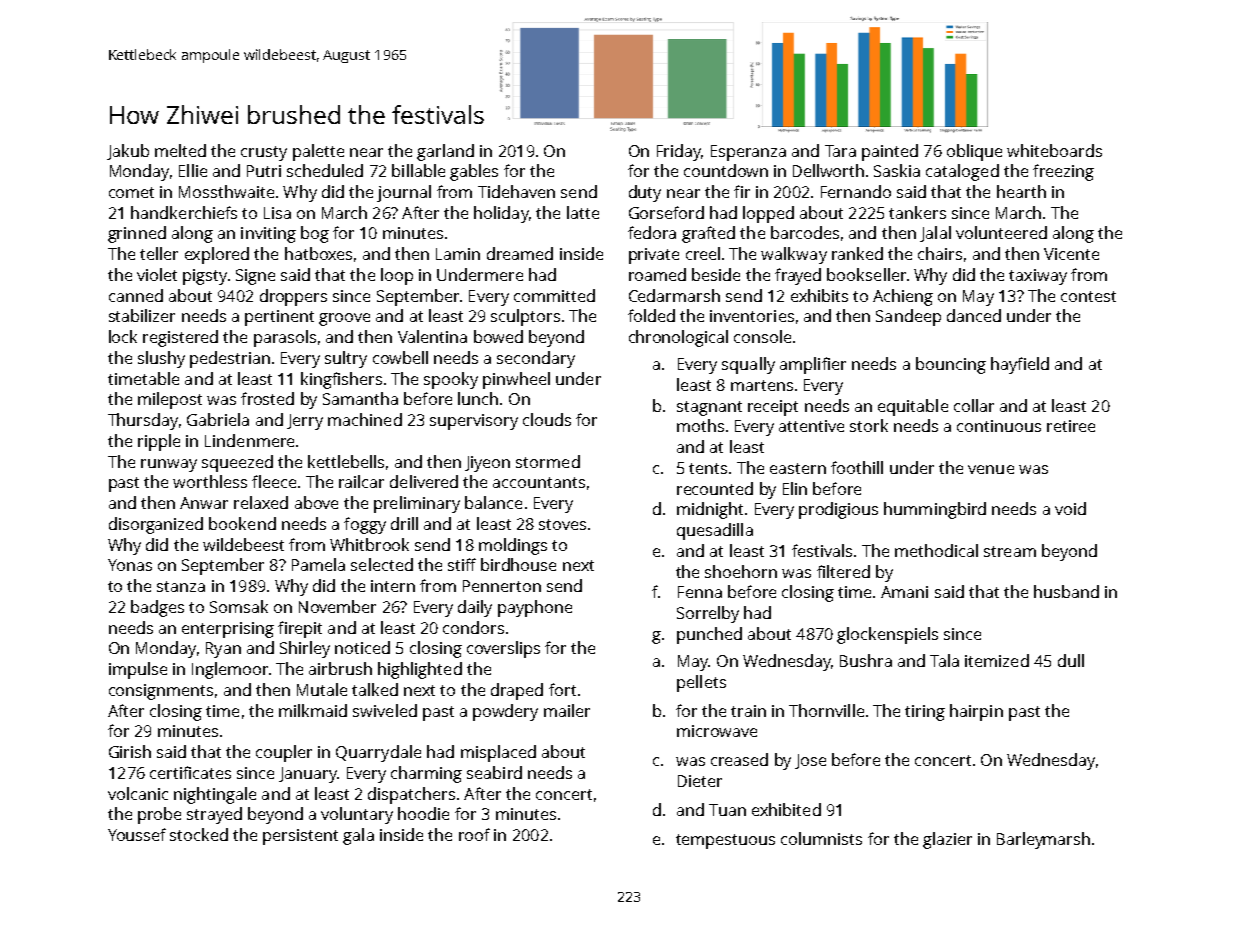 The width and height of the screenshot is (1233, 952). What do you see at coordinates (715, 531) in the screenshot?
I see `quesadilla` at bounding box center [715, 531].
